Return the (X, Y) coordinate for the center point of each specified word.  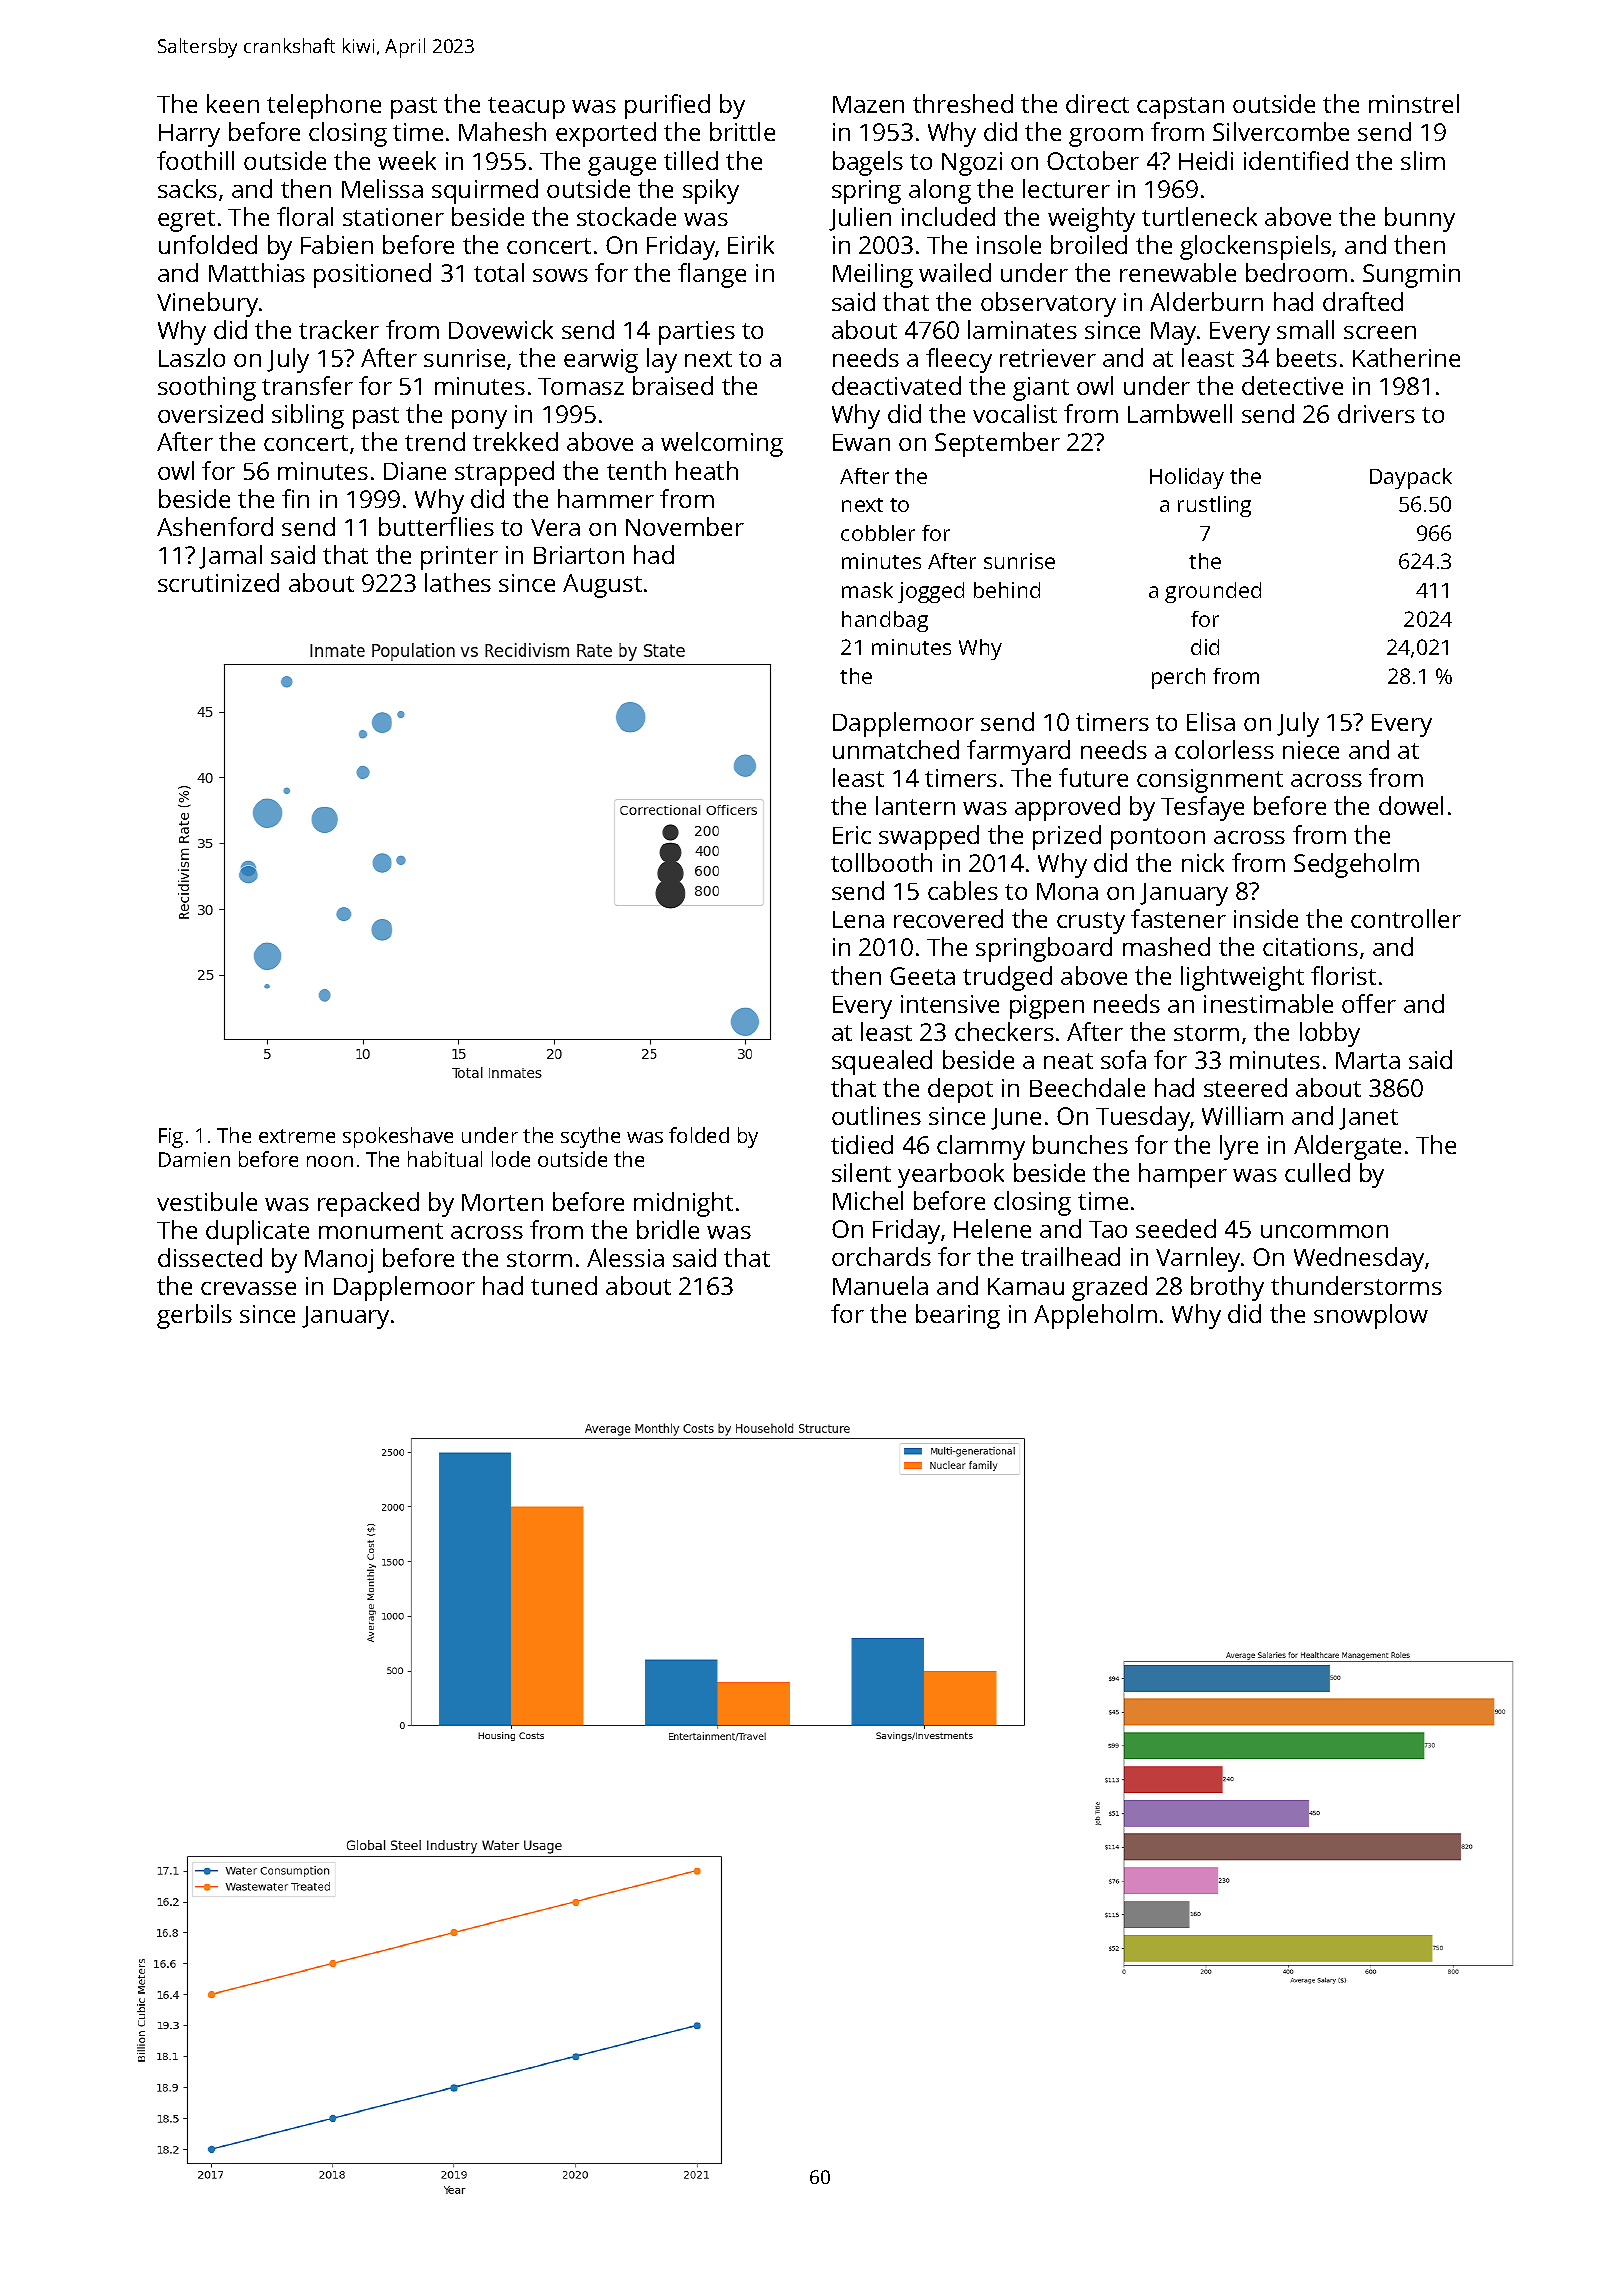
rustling (1214, 506)
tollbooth (881, 862)
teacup (526, 108)
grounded (1213, 592)
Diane (415, 471)
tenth (636, 470)
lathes (458, 582)
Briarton (579, 555)
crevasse (248, 1288)
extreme (297, 1136)
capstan (1180, 108)
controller (1406, 918)
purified (667, 106)
